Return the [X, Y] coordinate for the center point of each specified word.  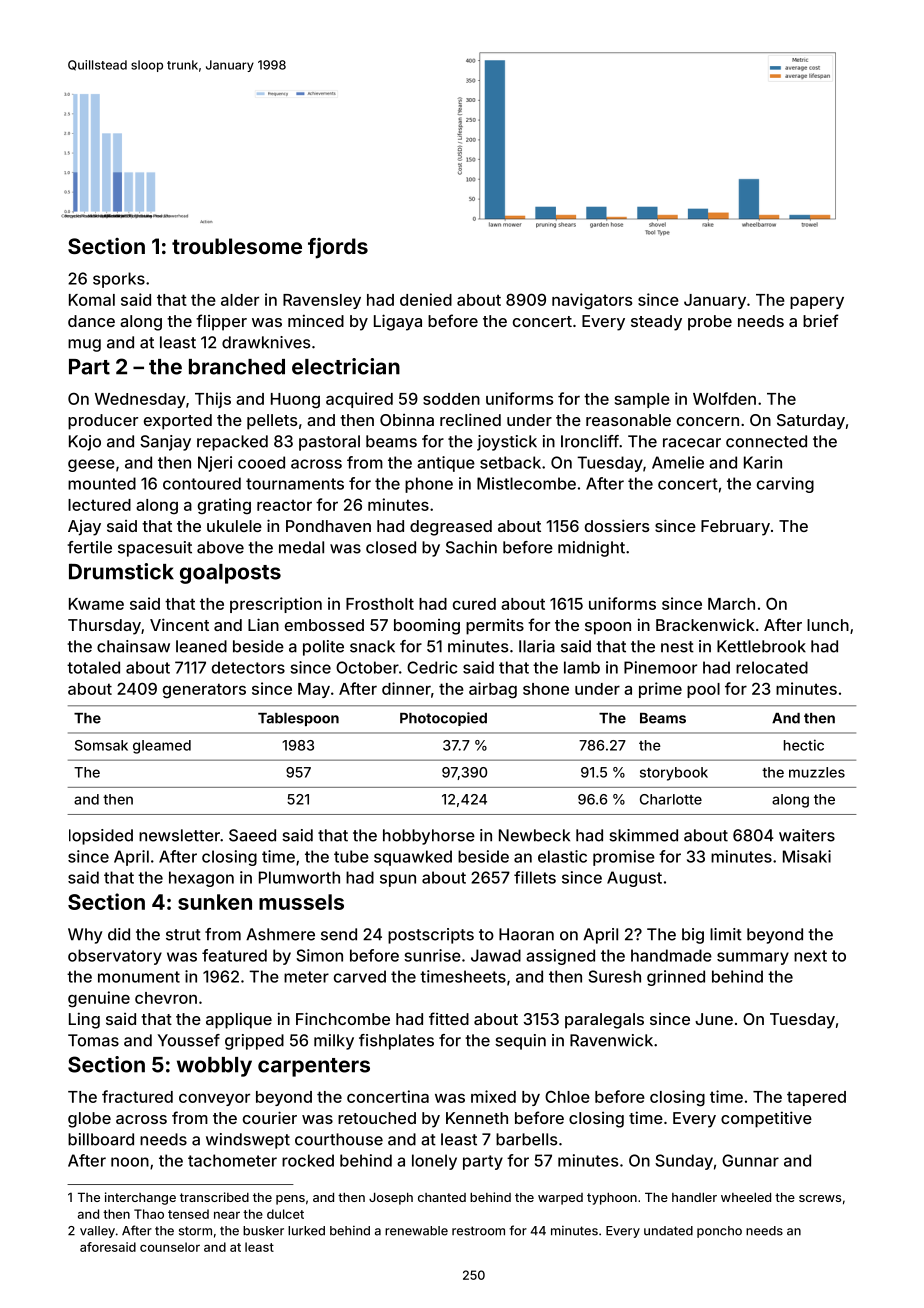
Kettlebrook [761, 646]
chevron [166, 998]
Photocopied [443, 719]
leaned [201, 646]
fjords [338, 248]
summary [753, 958]
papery [817, 302]
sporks [119, 280]
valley [97, 1232]
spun [398, 880]
